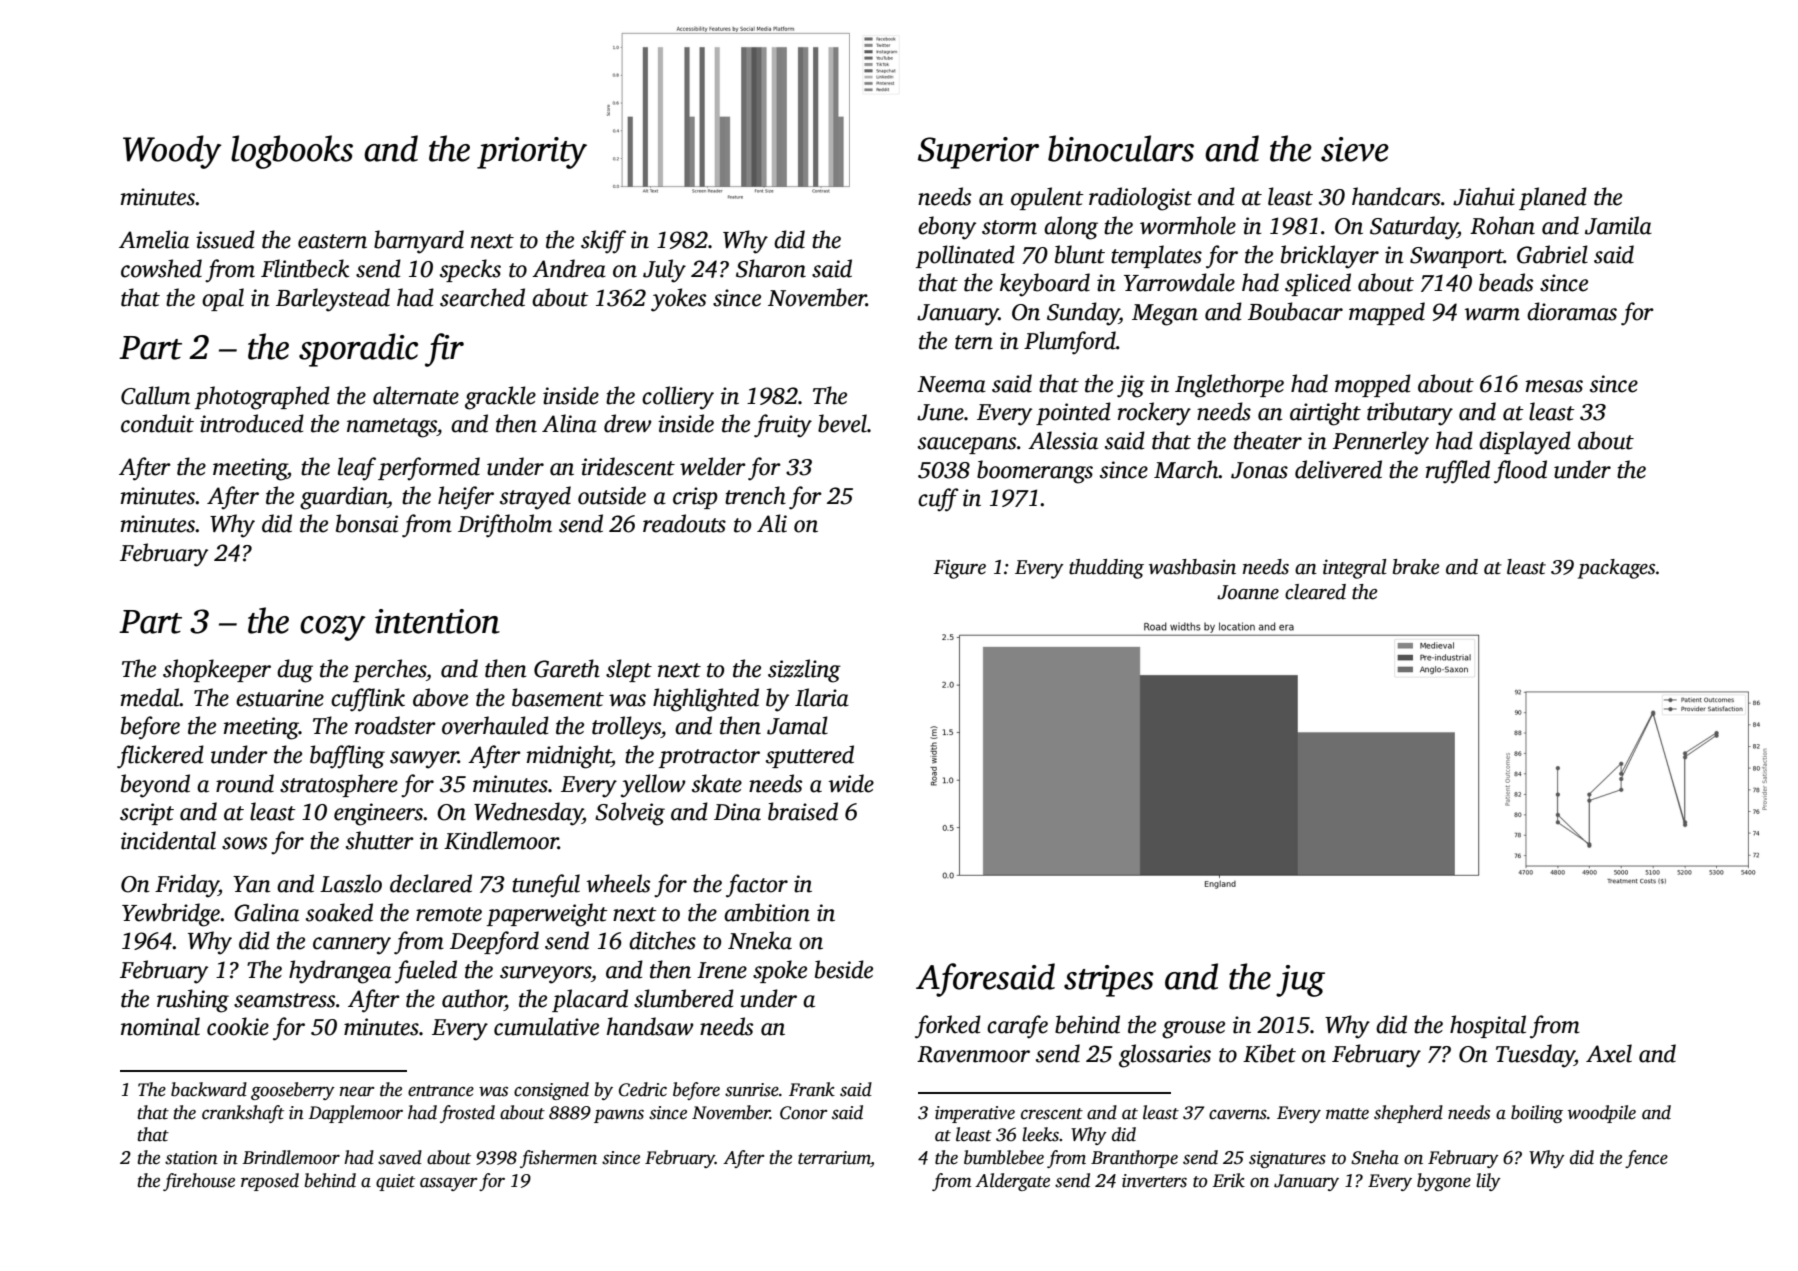  Describe the element at coordinates (947, 228) in the document. I see `ebony` at that location.
